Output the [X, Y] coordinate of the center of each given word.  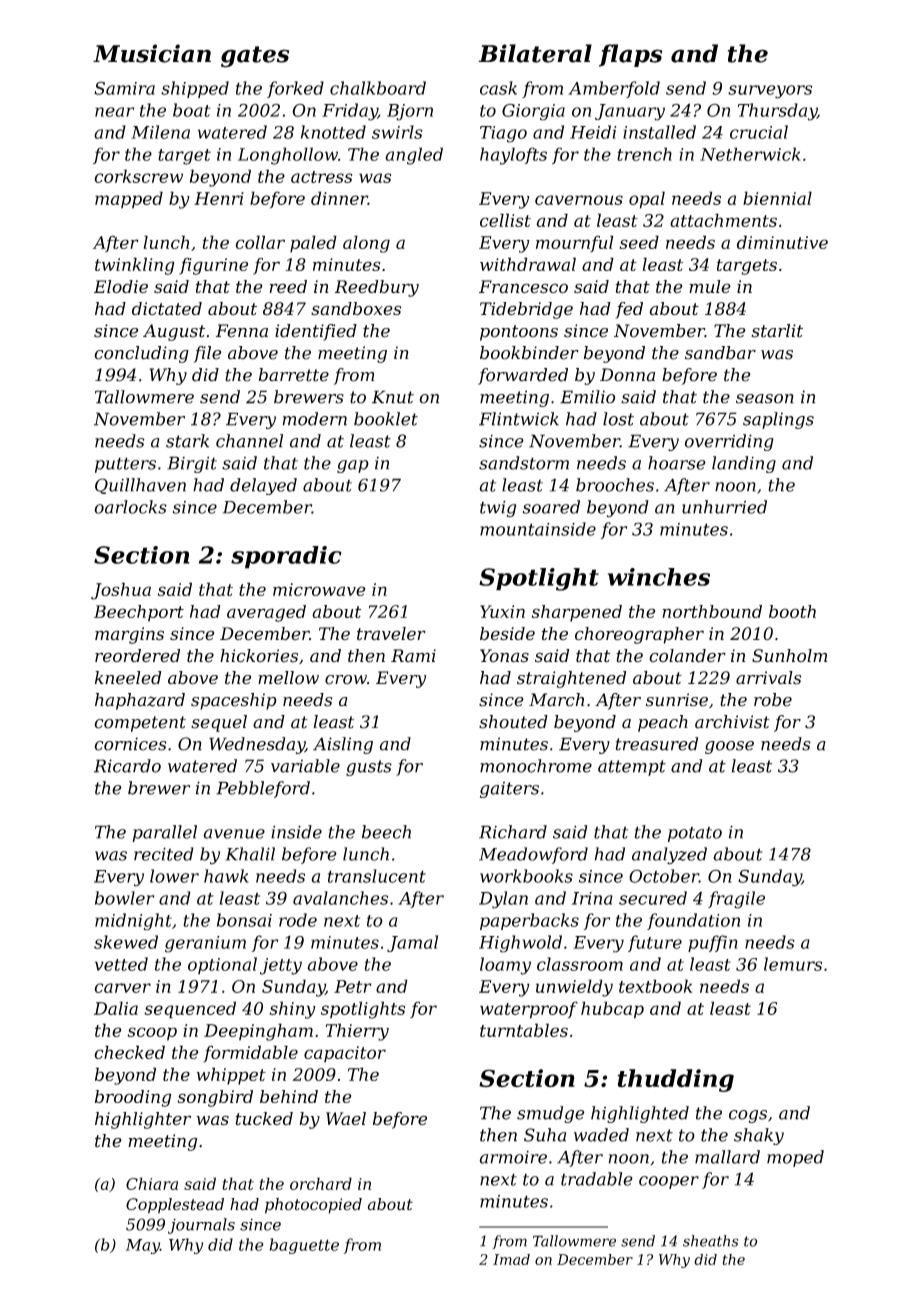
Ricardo [127, 766]
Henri [219, 198]
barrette [294, 375]
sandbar [720, 353]
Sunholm [790, 656]
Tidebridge [526, 310]
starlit [777, 331]
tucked [264, 1119]
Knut [393, 397]
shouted [513, 722]
